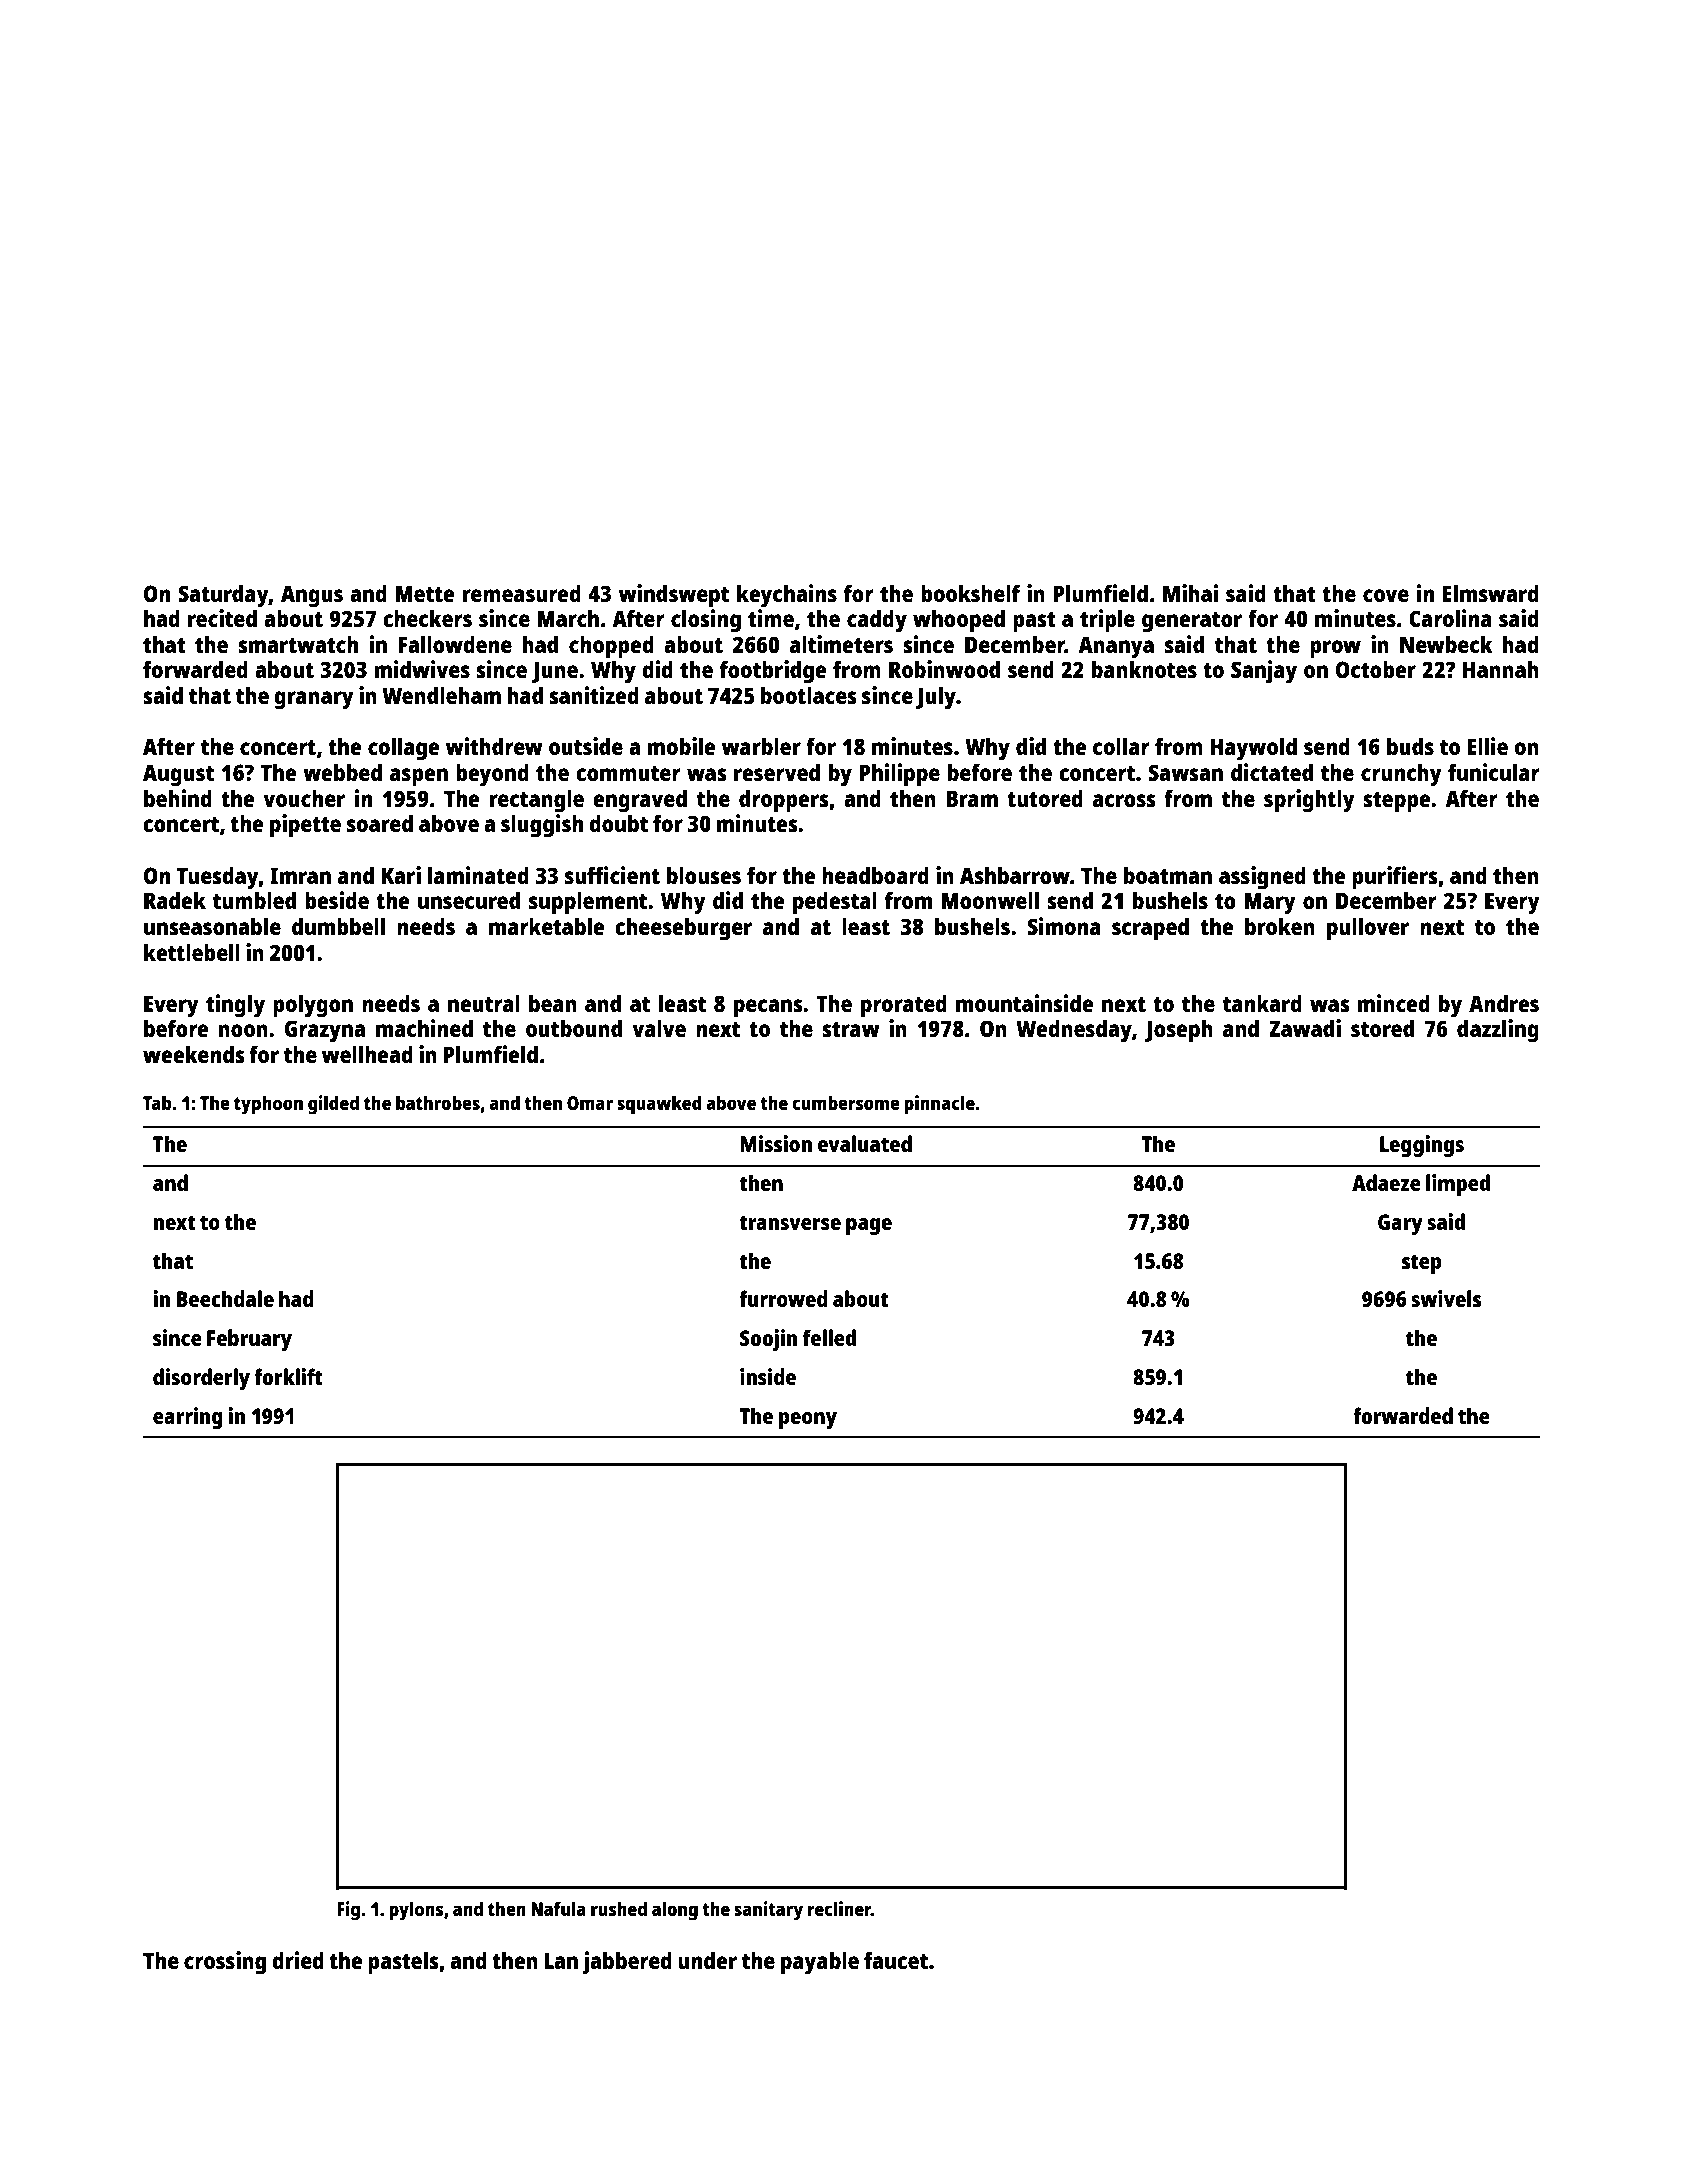 The height and width of the image is (2178, 1683). I want to click on Angus, so click(312, 596).
